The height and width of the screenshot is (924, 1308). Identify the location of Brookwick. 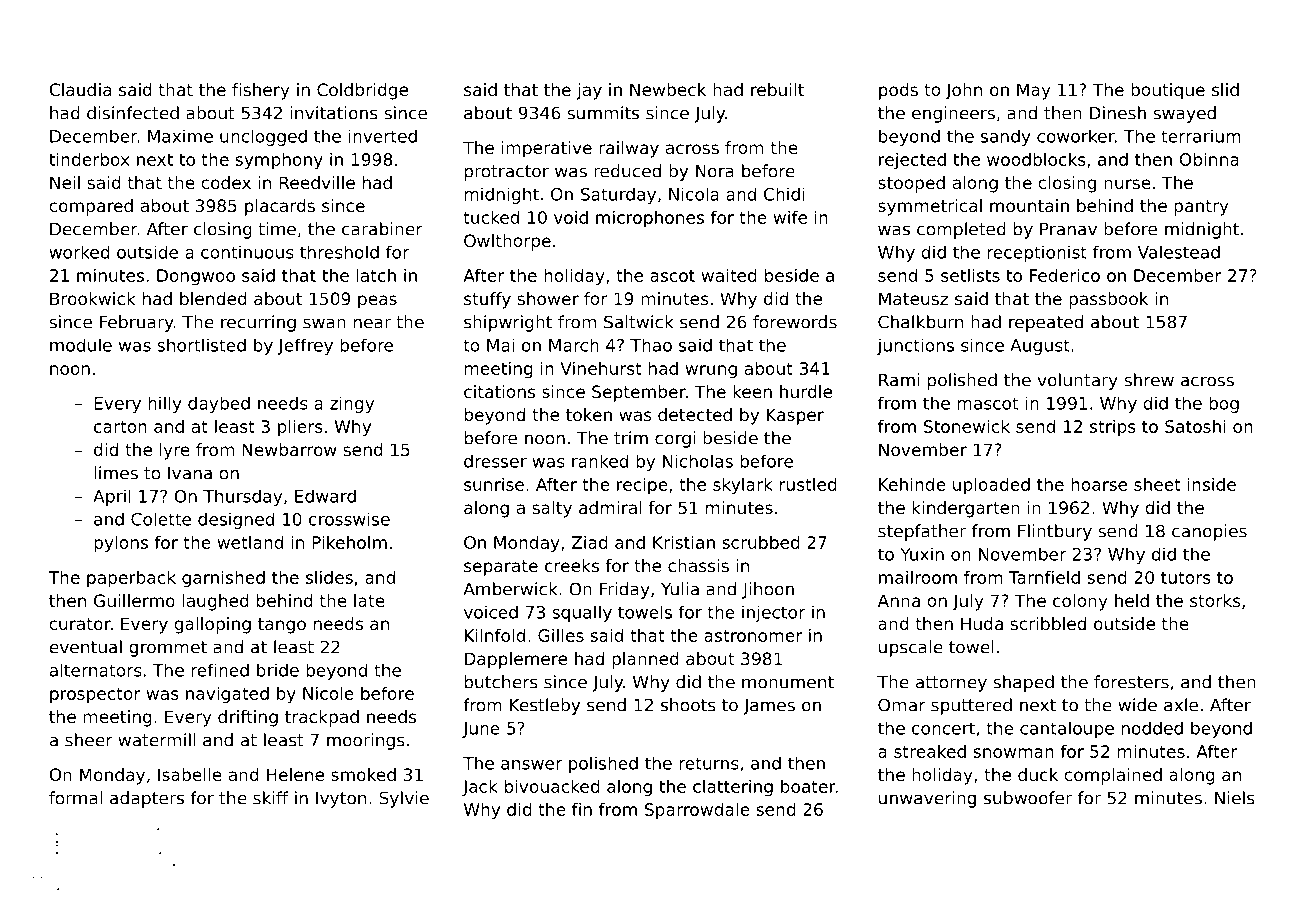
(93, 298).
